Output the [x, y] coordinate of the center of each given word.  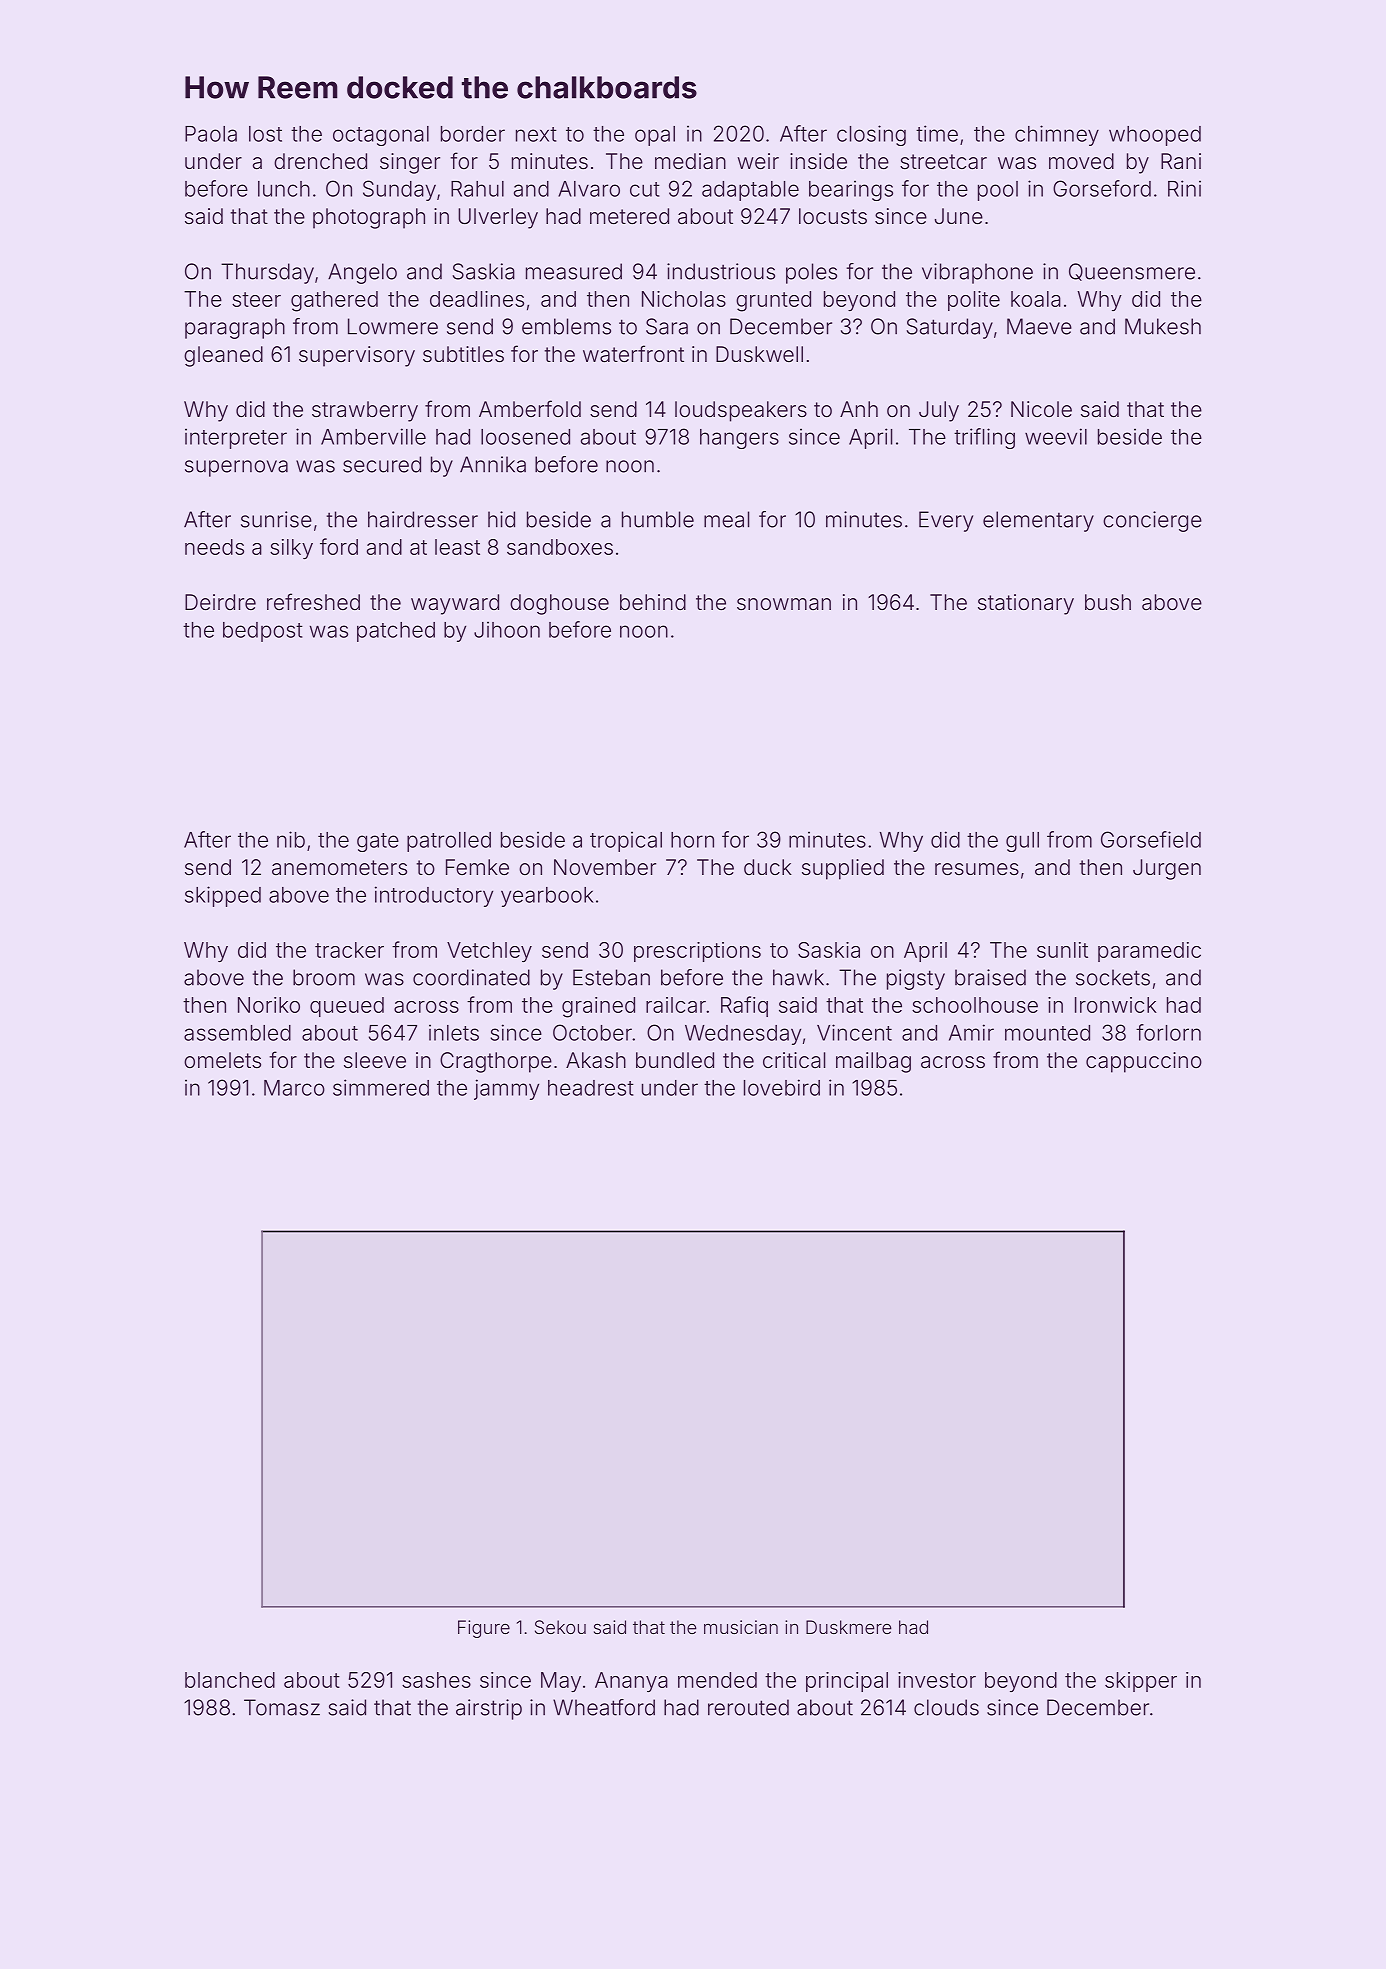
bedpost [263, 632]
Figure [484, 1629]
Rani [1181, 161]
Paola [211, 134]
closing [871, 135]
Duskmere [849, 1627]
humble [658, 519]
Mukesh [1163, 326]
